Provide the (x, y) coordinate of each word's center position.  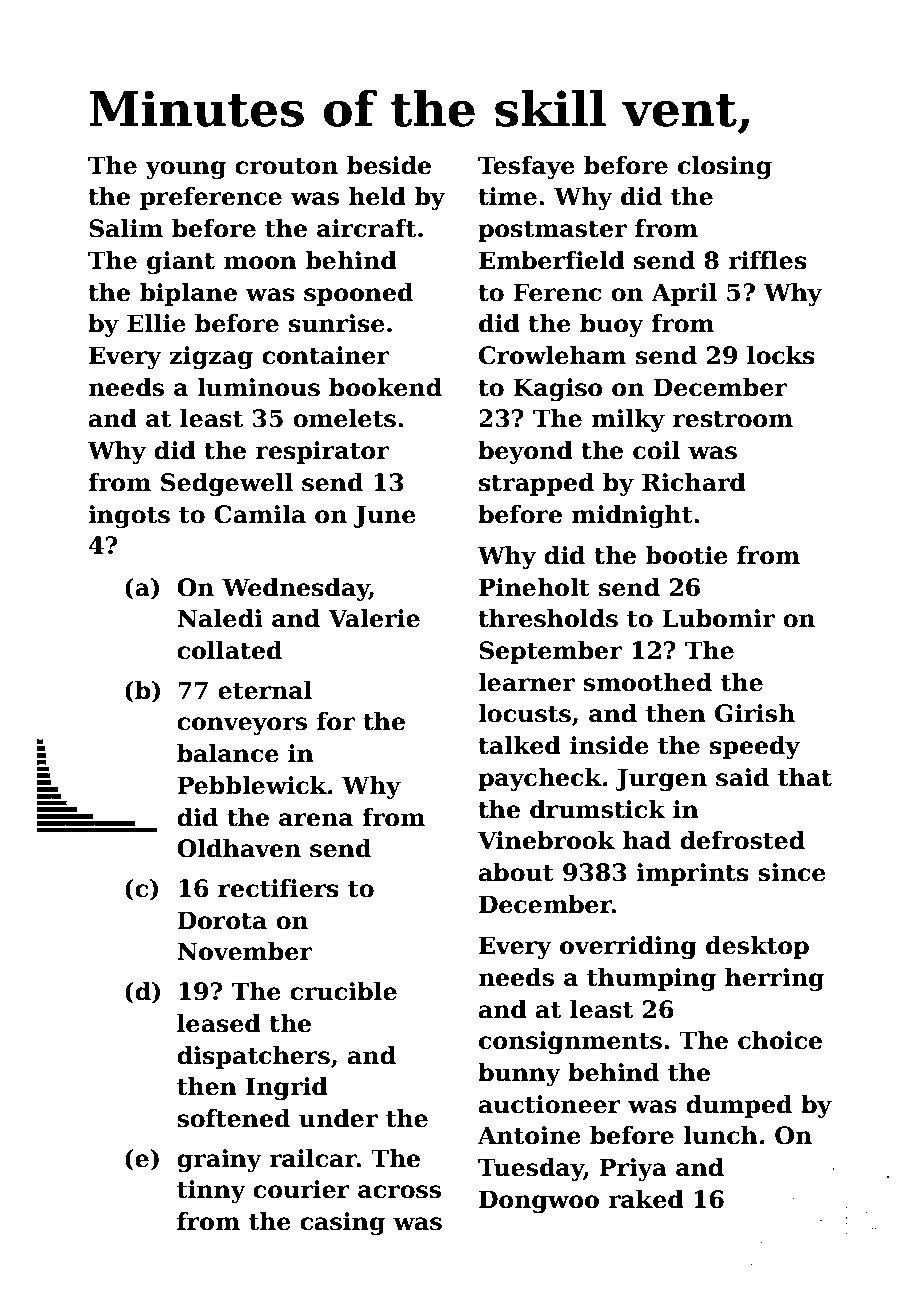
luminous (258, 387)
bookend (385, 387)
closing (725, 167)
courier (301, 1189)
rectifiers (278, 888)
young (185, 170)
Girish (755, 713)
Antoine (529, 1135)
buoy (612, 325)
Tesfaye (526, 167)
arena (316, 820)
